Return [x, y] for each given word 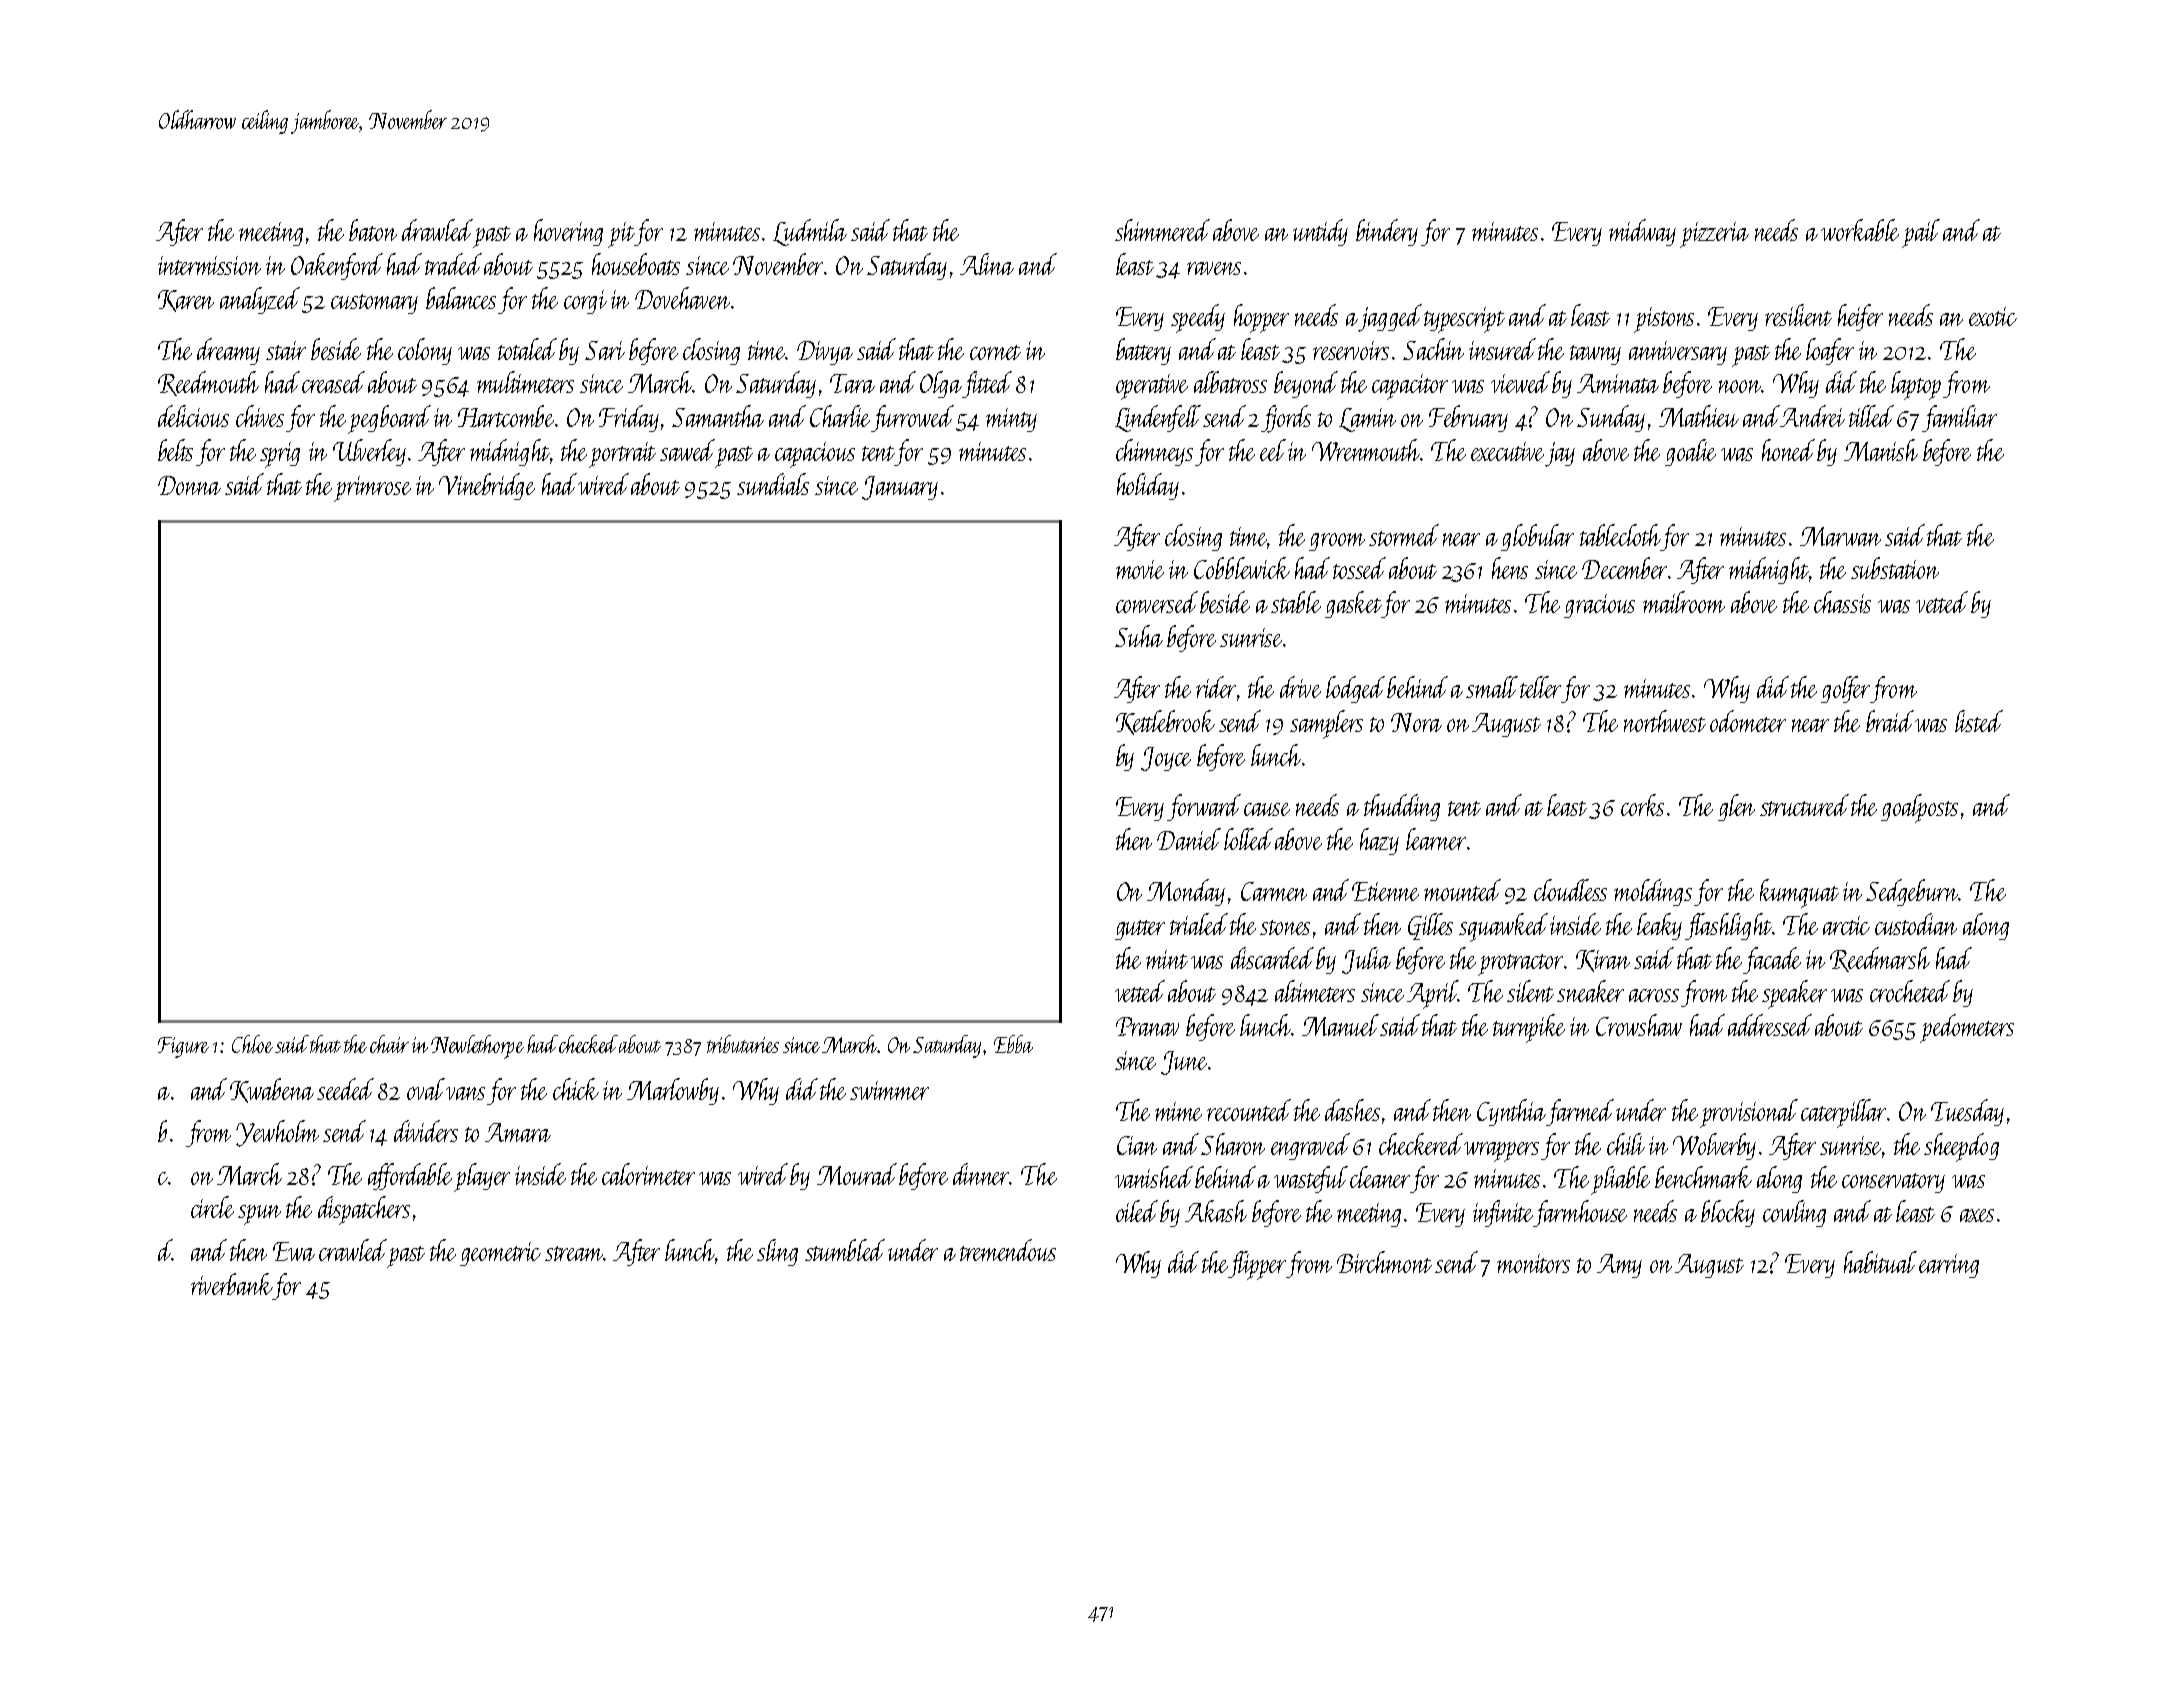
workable [1860, 230]
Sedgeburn [1912, 892]
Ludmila [810, 232]
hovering [568, 232]
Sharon [1233, 1144]
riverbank [232, 1284]
